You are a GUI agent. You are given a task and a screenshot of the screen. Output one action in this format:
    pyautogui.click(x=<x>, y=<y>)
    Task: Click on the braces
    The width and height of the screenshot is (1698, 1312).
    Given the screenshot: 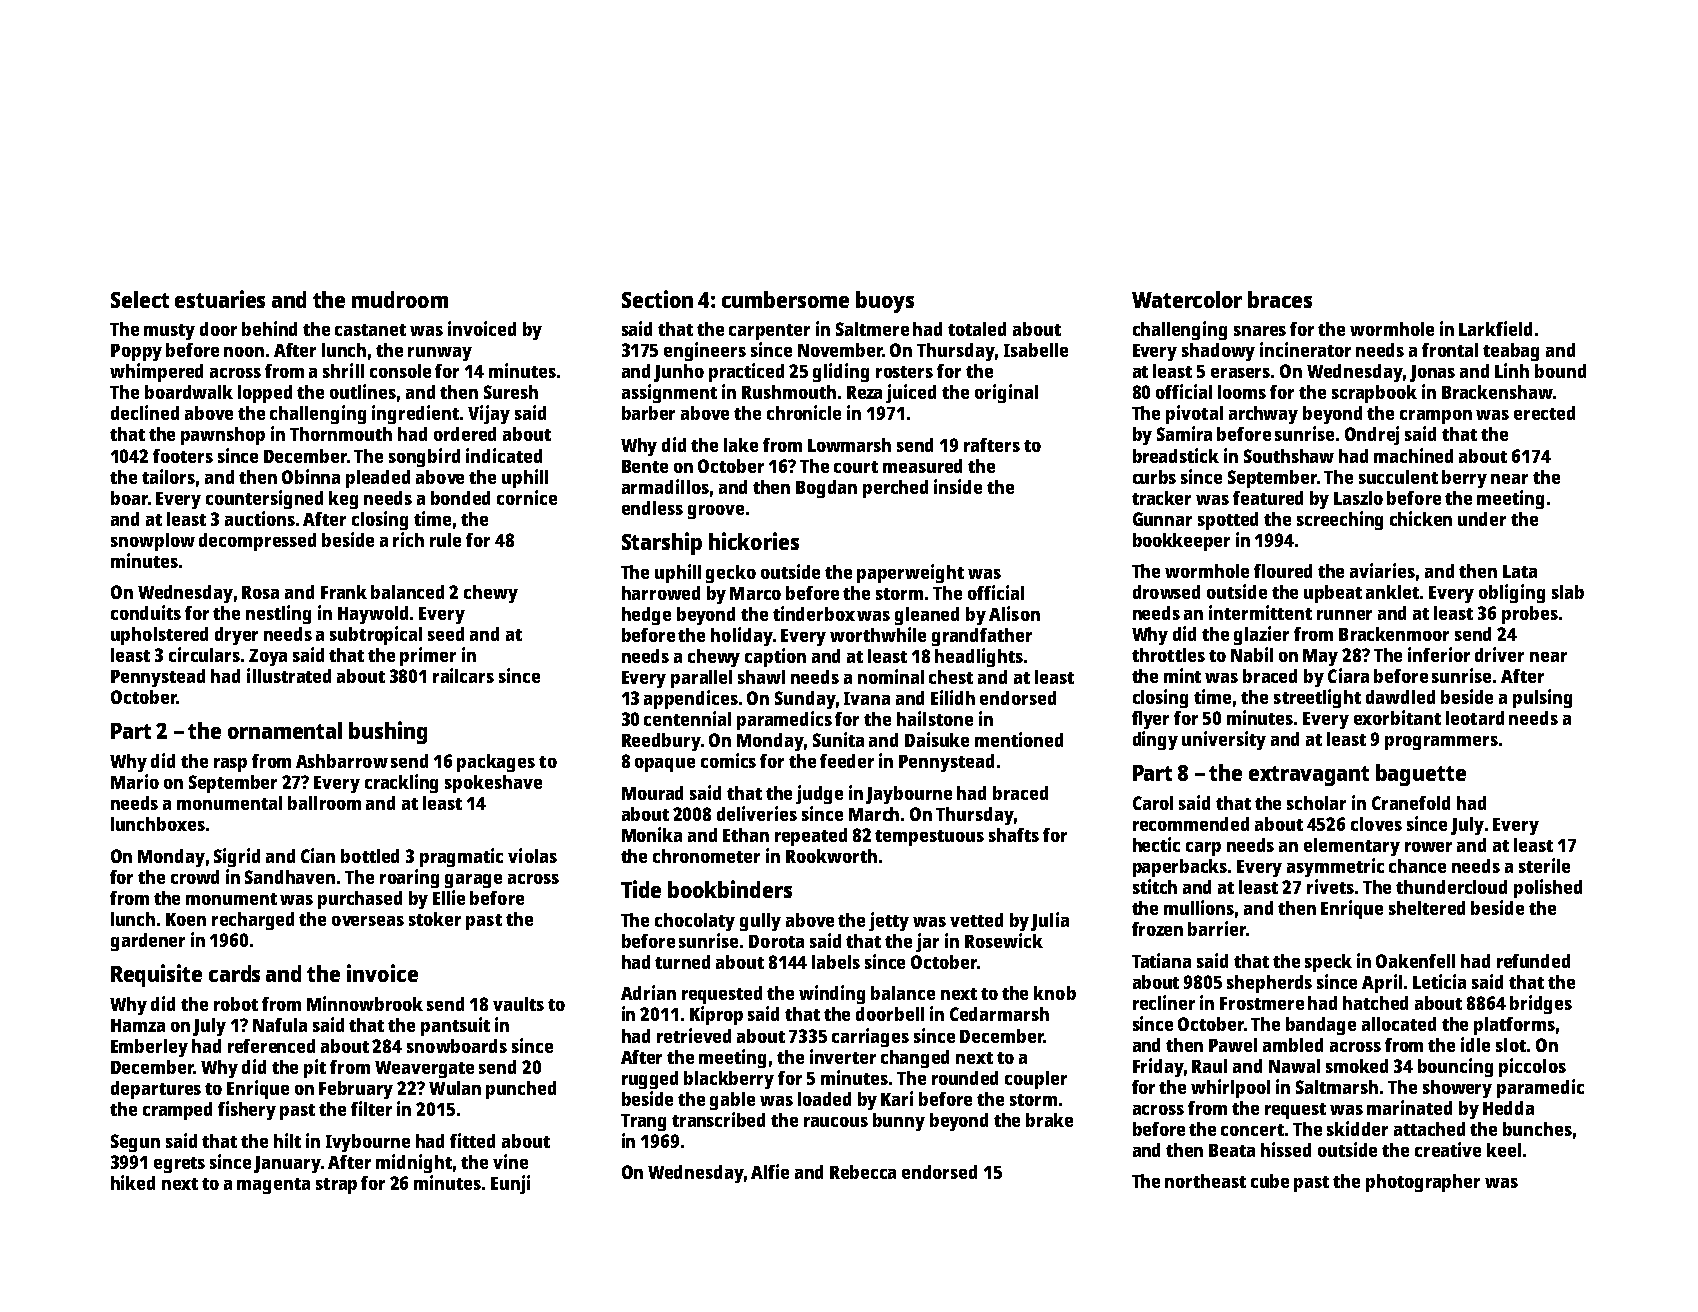 What is the action you would take?
    pyautogui.click(x=1280, y=299)
